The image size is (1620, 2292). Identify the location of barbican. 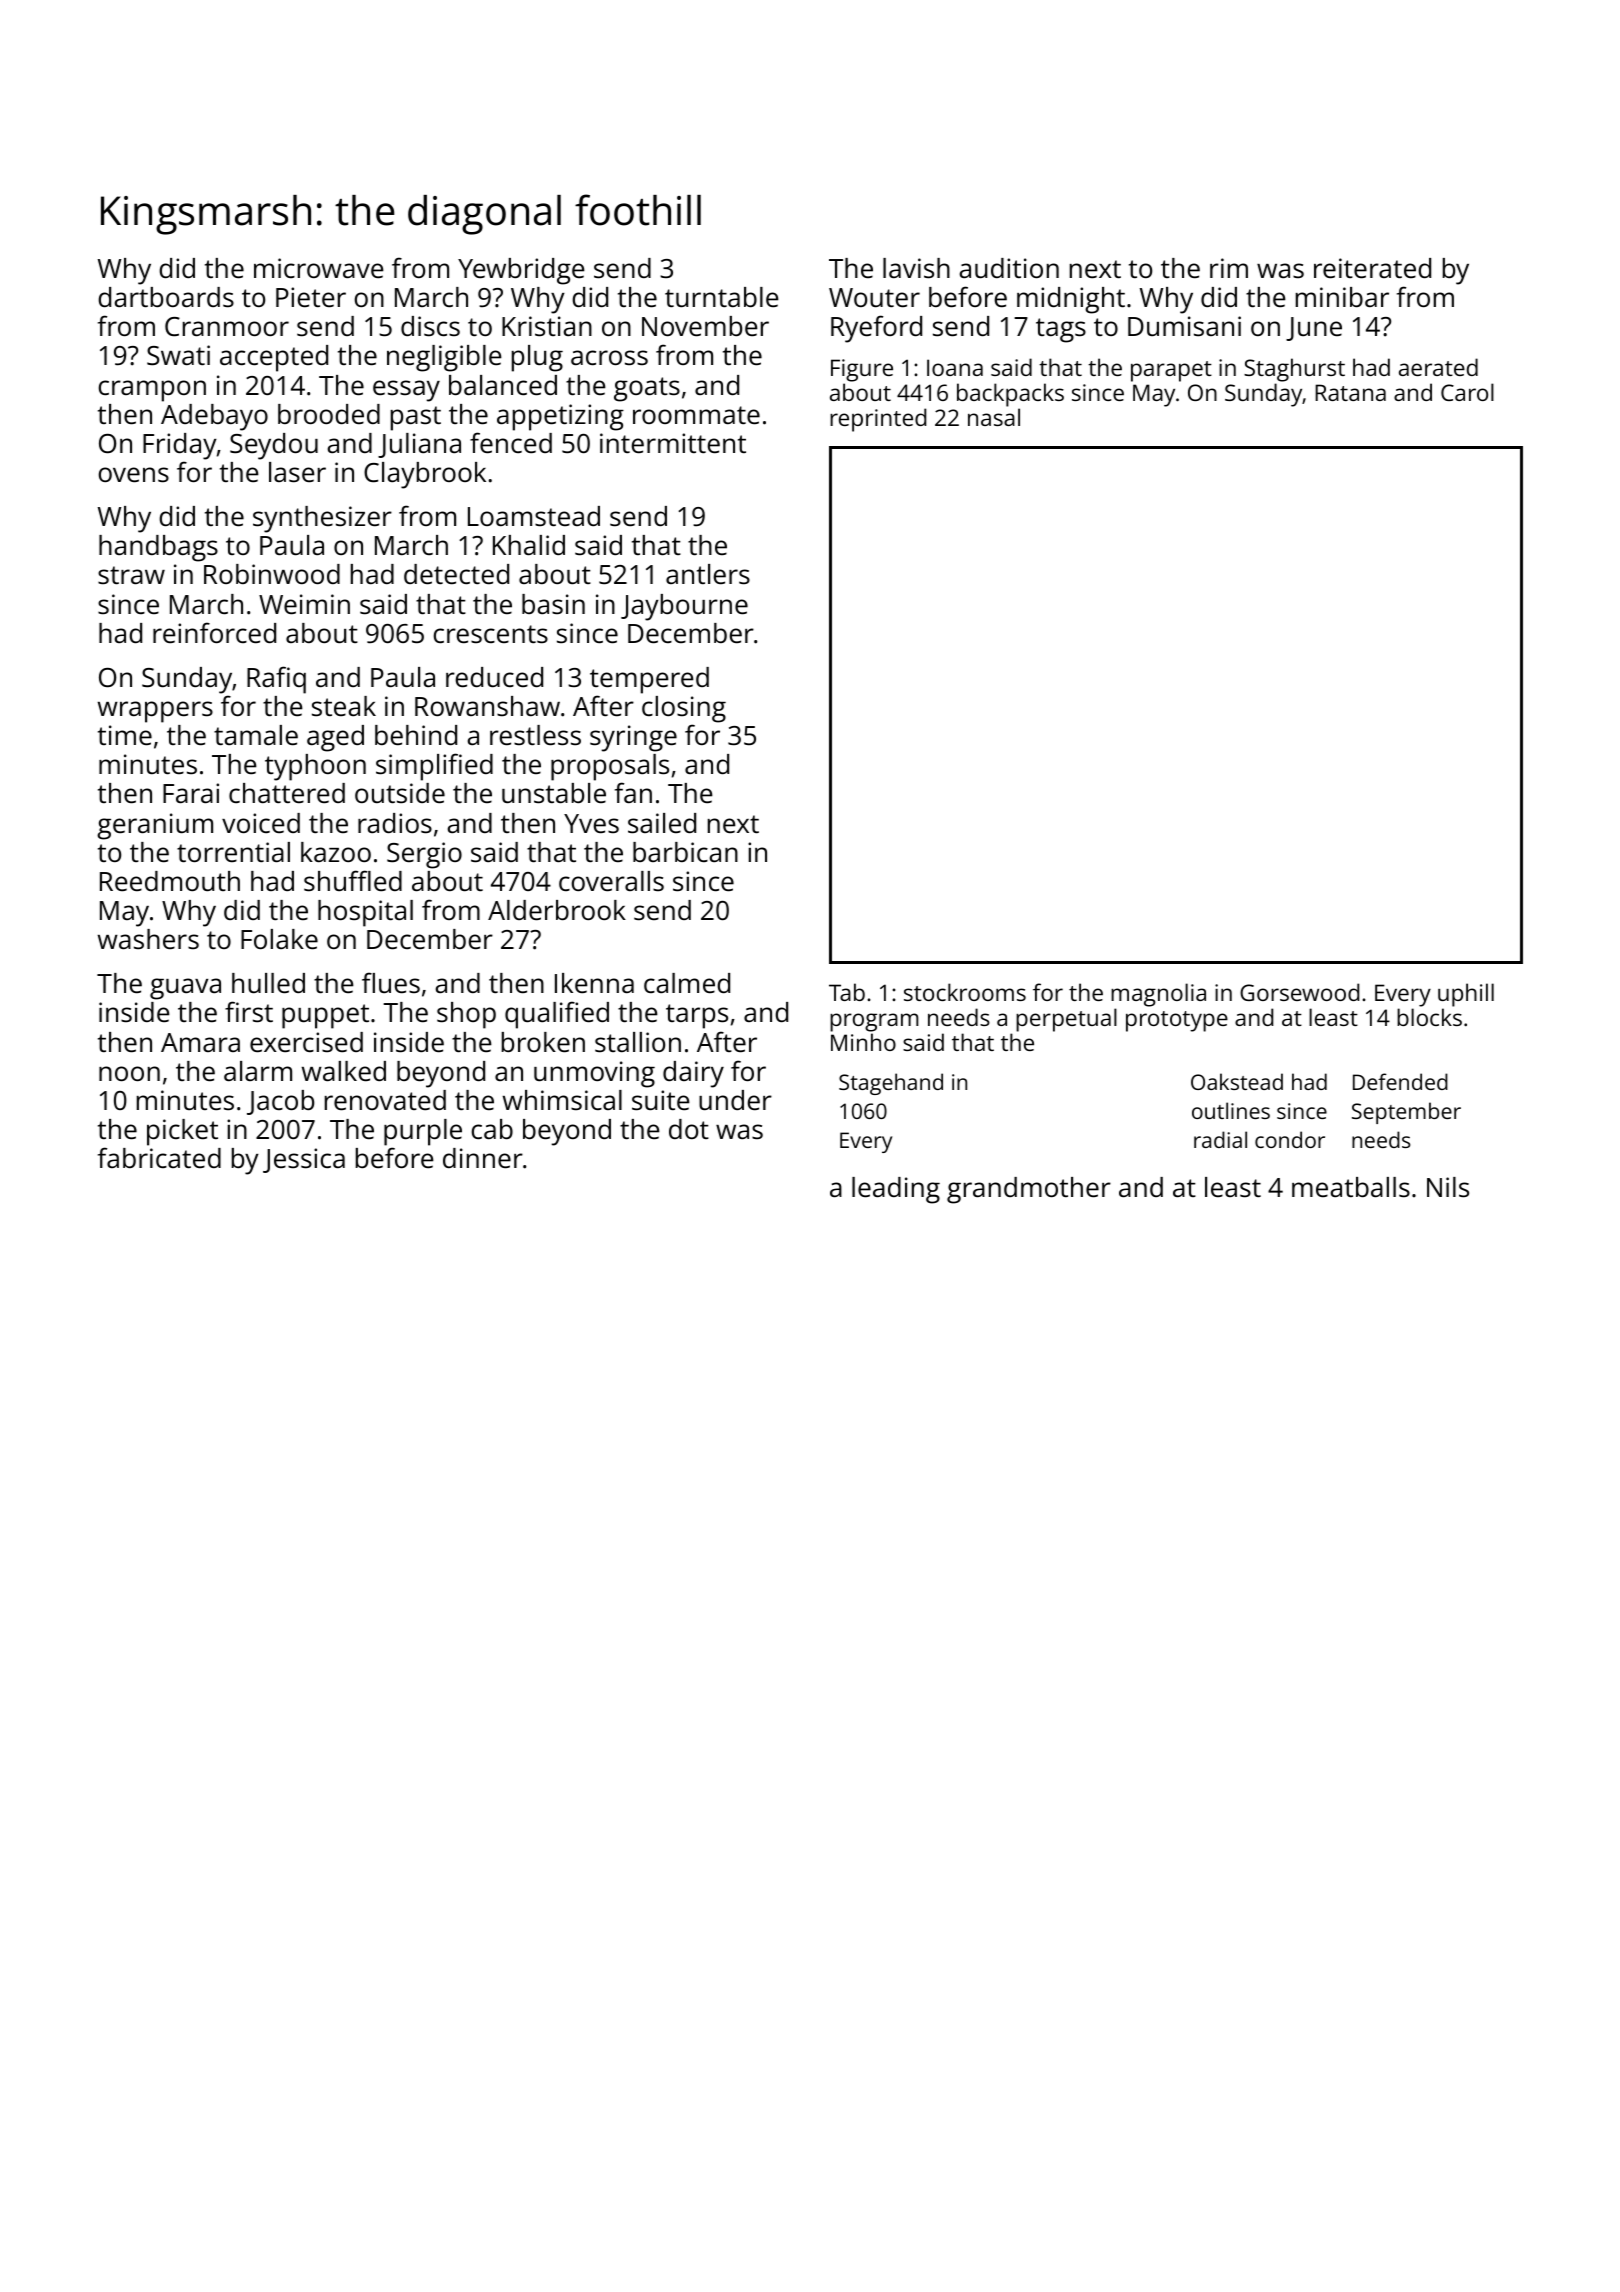
(685, 852).
